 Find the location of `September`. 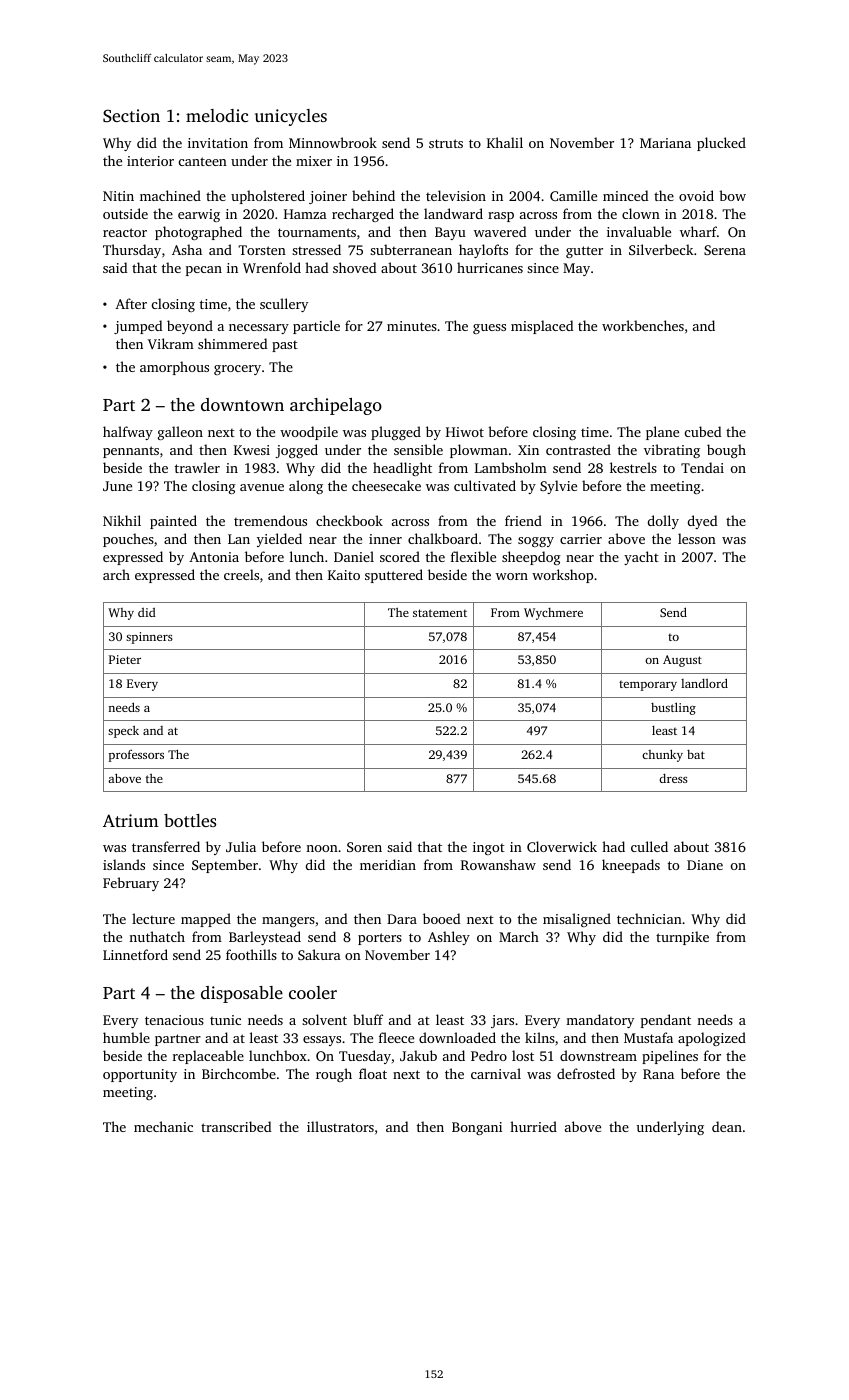

September is located at coordinates (225, 866).
